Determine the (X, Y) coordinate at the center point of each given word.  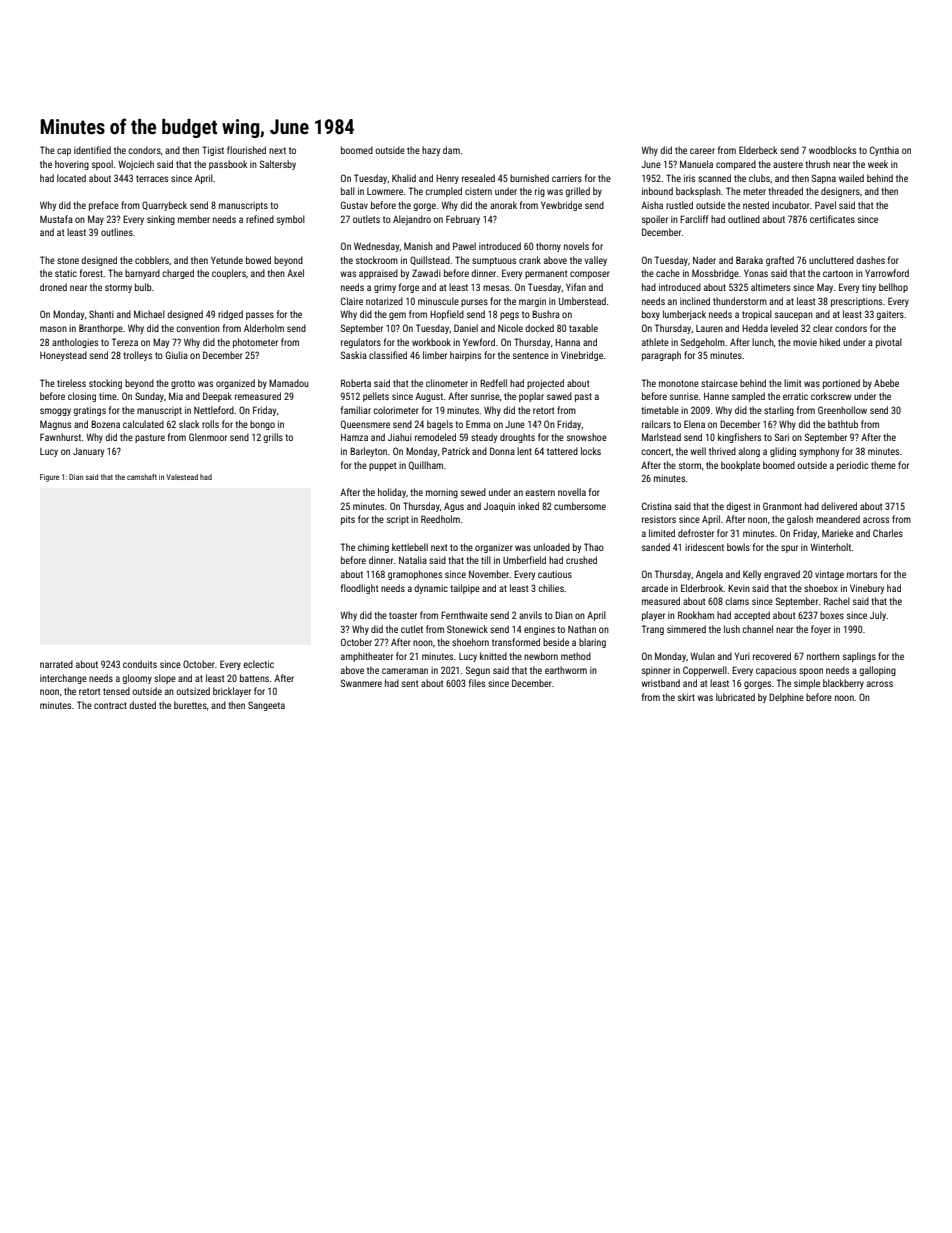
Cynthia (884, 151)
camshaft (142, 477)
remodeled (435, 437)
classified (388, 355)
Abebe (886, 383)
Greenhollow (842, 410)
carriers (567, 178)
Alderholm (264, 328)
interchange (63, 679)
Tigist (213, 151)
